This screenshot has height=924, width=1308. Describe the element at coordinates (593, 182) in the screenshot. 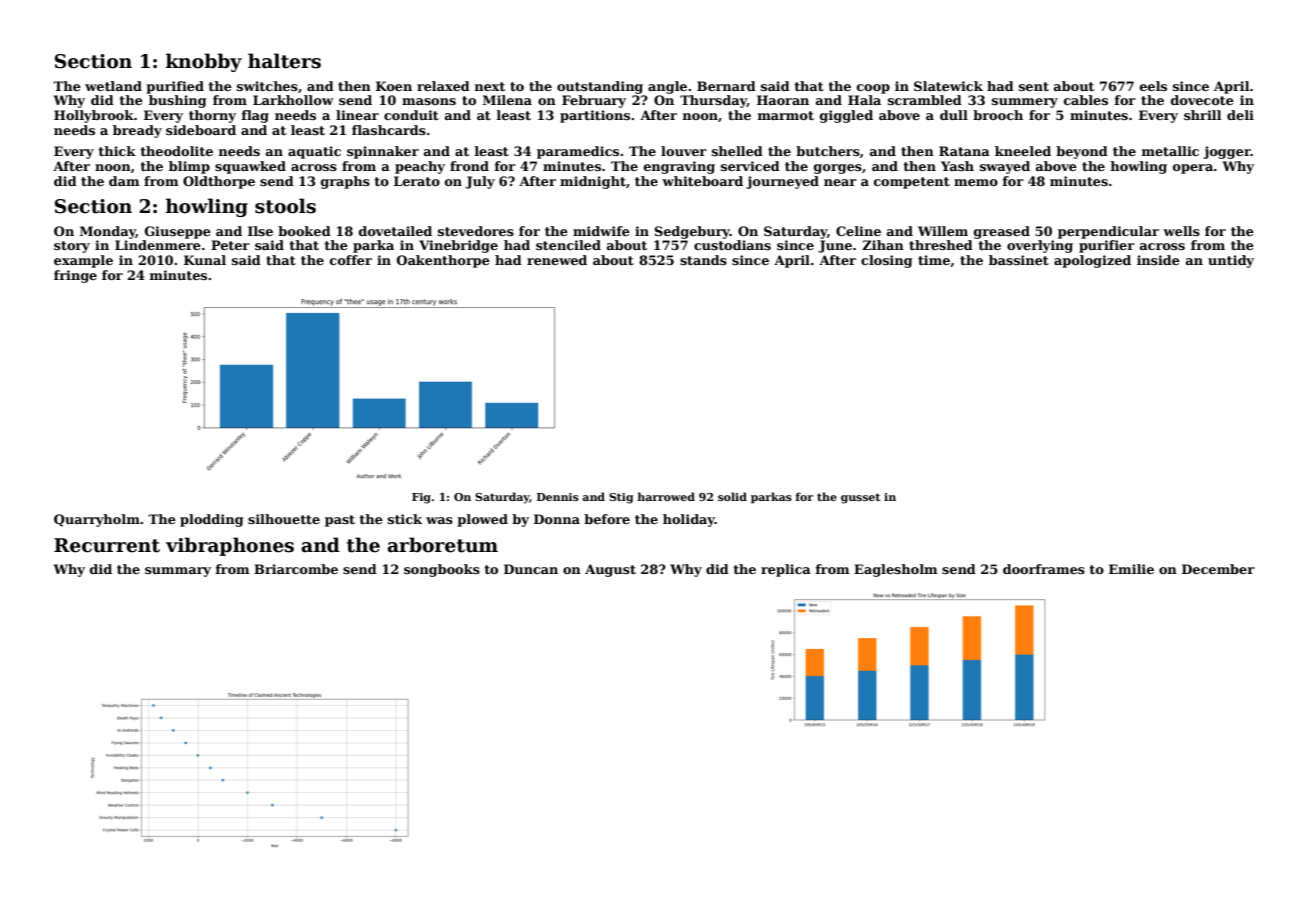

I see `midnight` at that location.
